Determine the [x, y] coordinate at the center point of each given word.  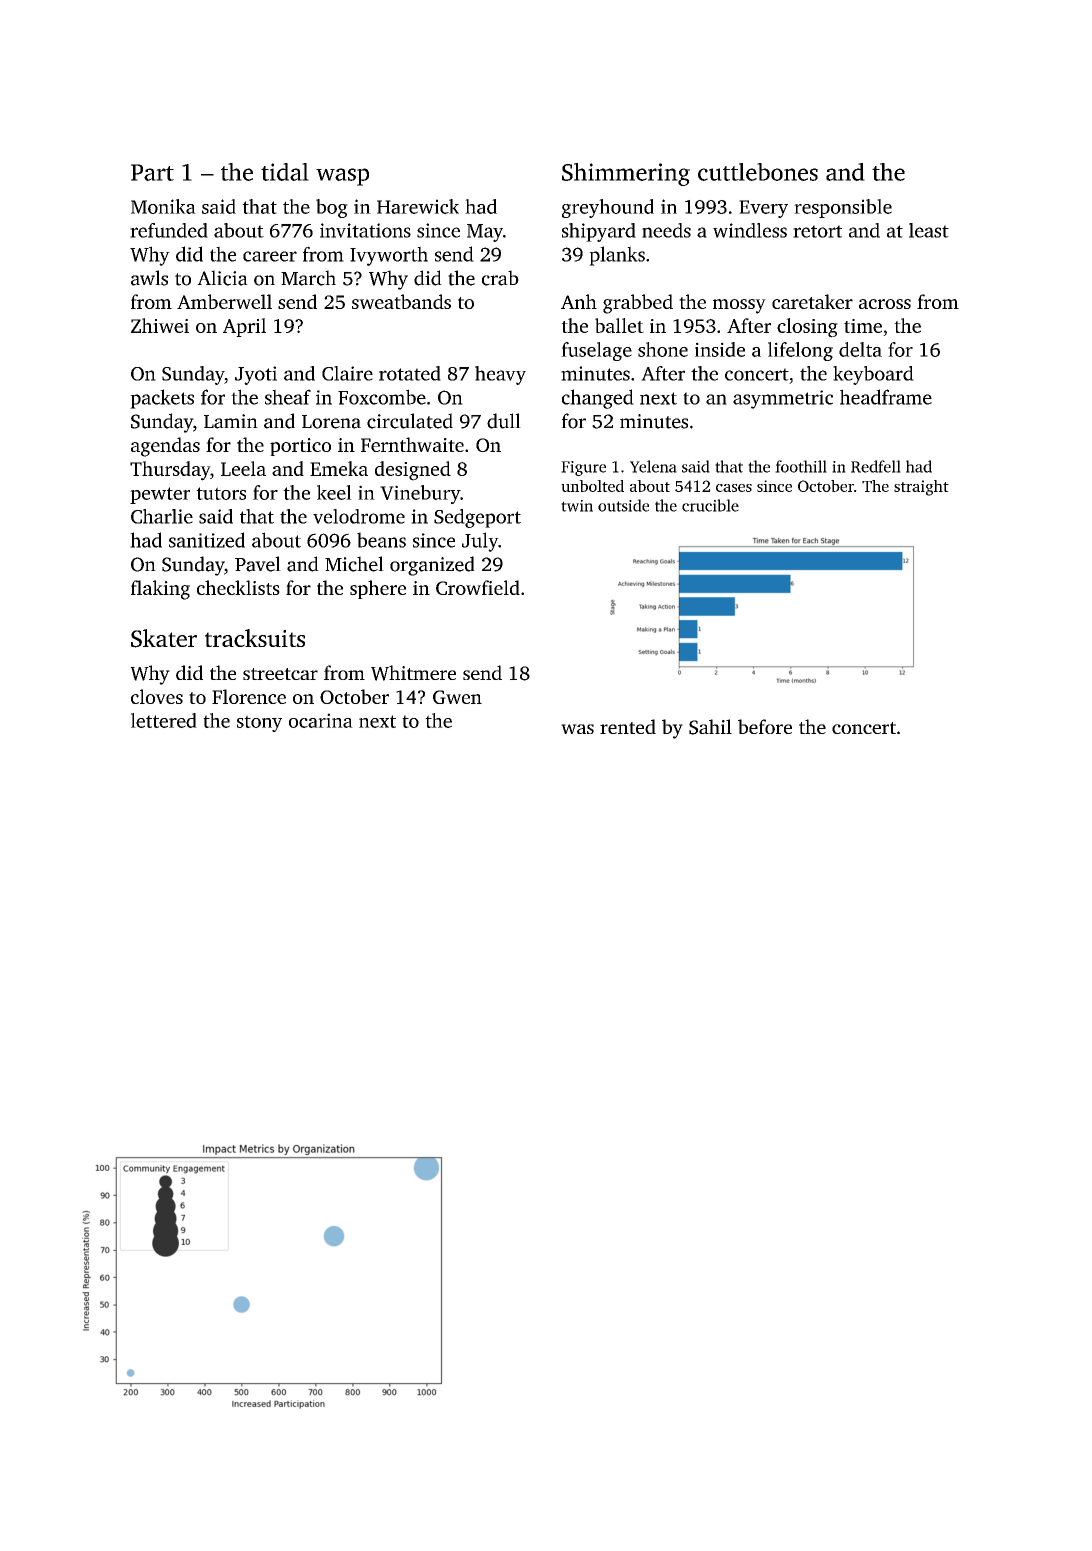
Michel [354, 564]
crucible [710, 505]
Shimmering [626, 174]
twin [577, 506]
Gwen [457, 697]
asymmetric [783, 399]
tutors [221, 493]
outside [623, 505]
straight [921, 488]
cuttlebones [758, 172]
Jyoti [256, 375]
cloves [157, 696]
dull [504, 421]
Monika [163, 206]
